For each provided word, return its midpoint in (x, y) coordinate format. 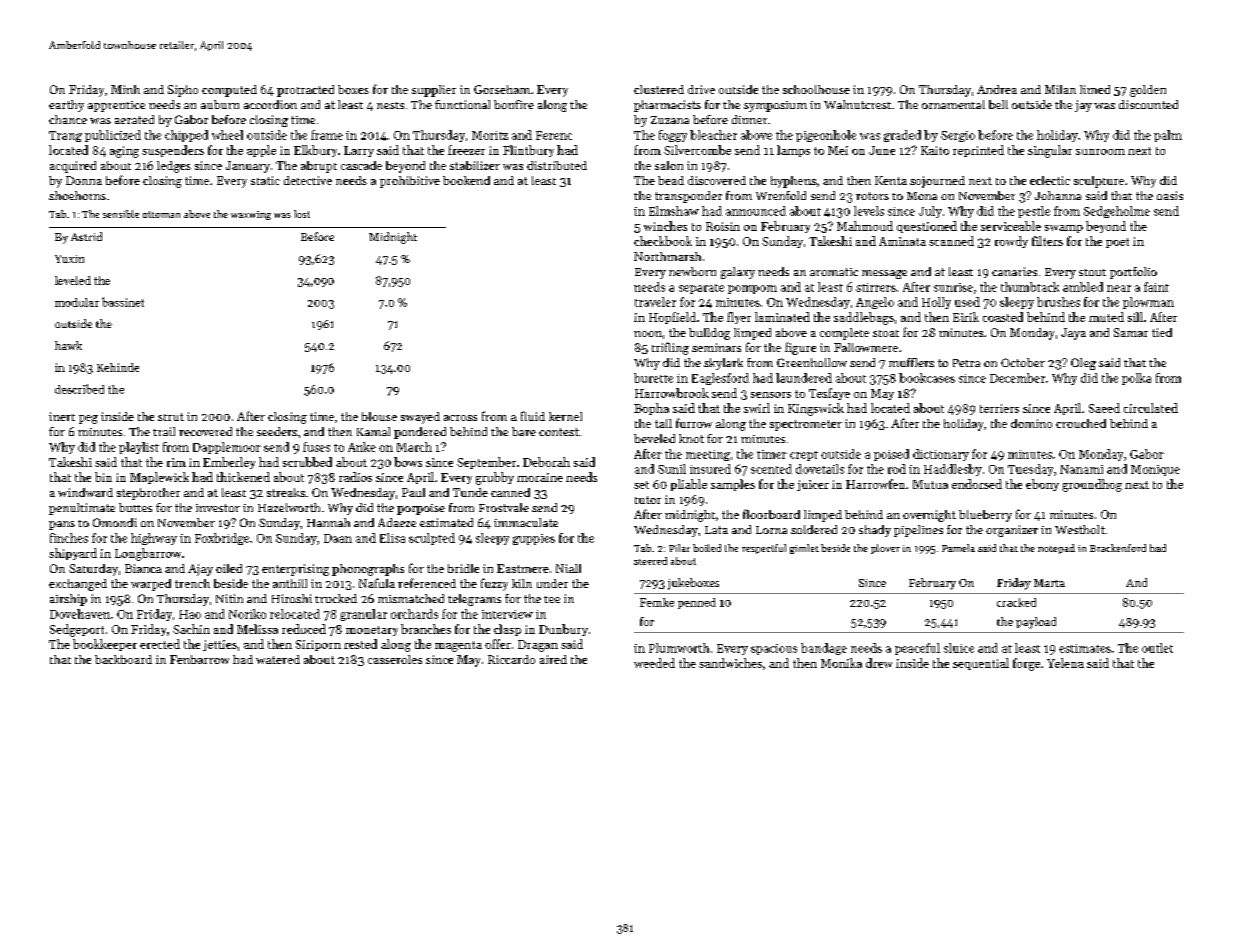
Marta (1049, 583)
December (1017, 378)
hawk (68, 345)
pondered (420, 433)
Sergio (958, 136)
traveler (655, 302)
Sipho (183, 91)
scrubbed (307, 462)
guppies (534, 539)
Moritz (490, 135)
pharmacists (667, 106)
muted (1106, 317)
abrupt (319, 167)
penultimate (82, 509)
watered (278, 659)
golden (1148, 91)
